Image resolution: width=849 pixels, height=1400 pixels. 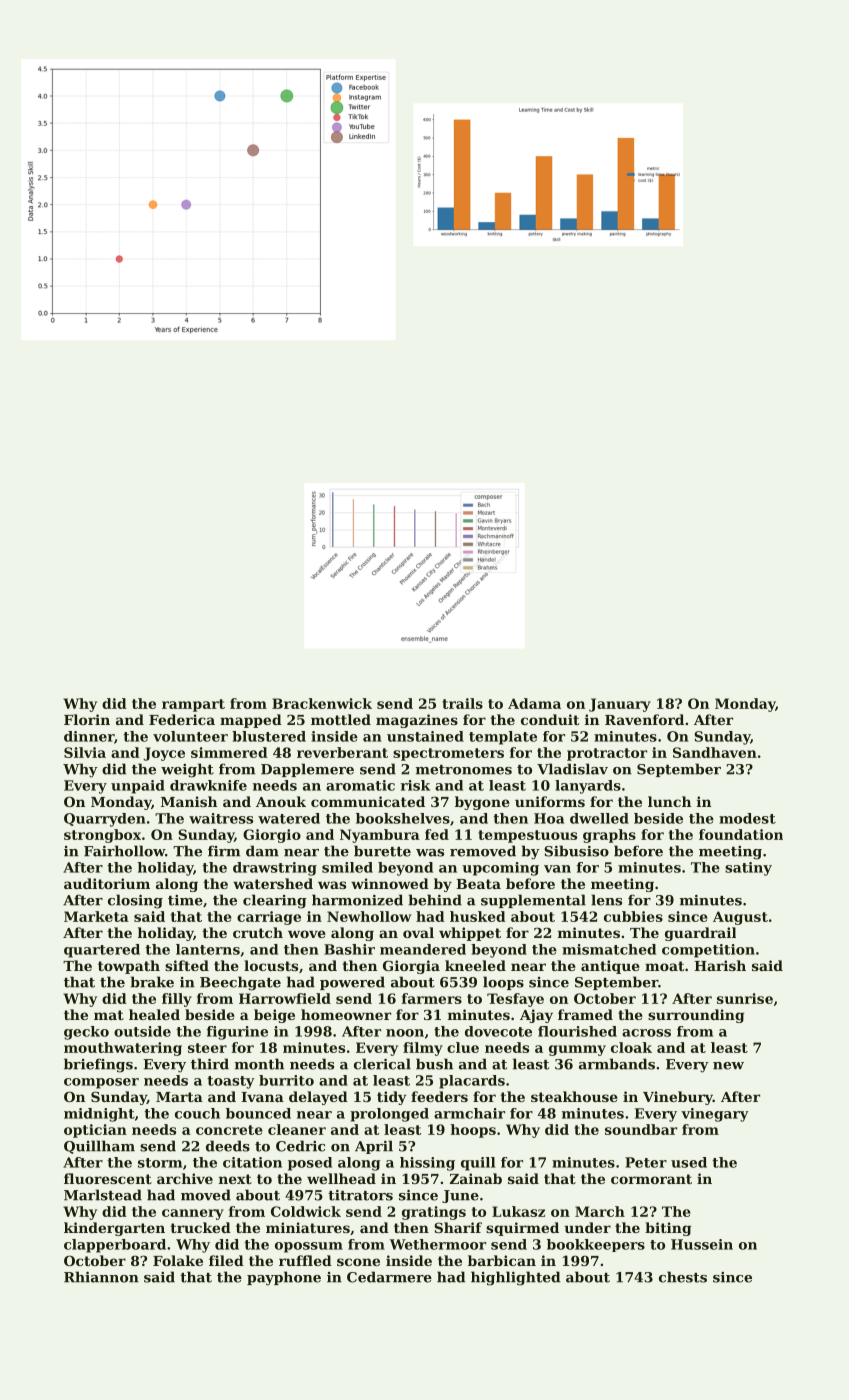 What do you see at coordinates (417, 721) in the document?
I see `magazines` at bounding box center [417, 721].
